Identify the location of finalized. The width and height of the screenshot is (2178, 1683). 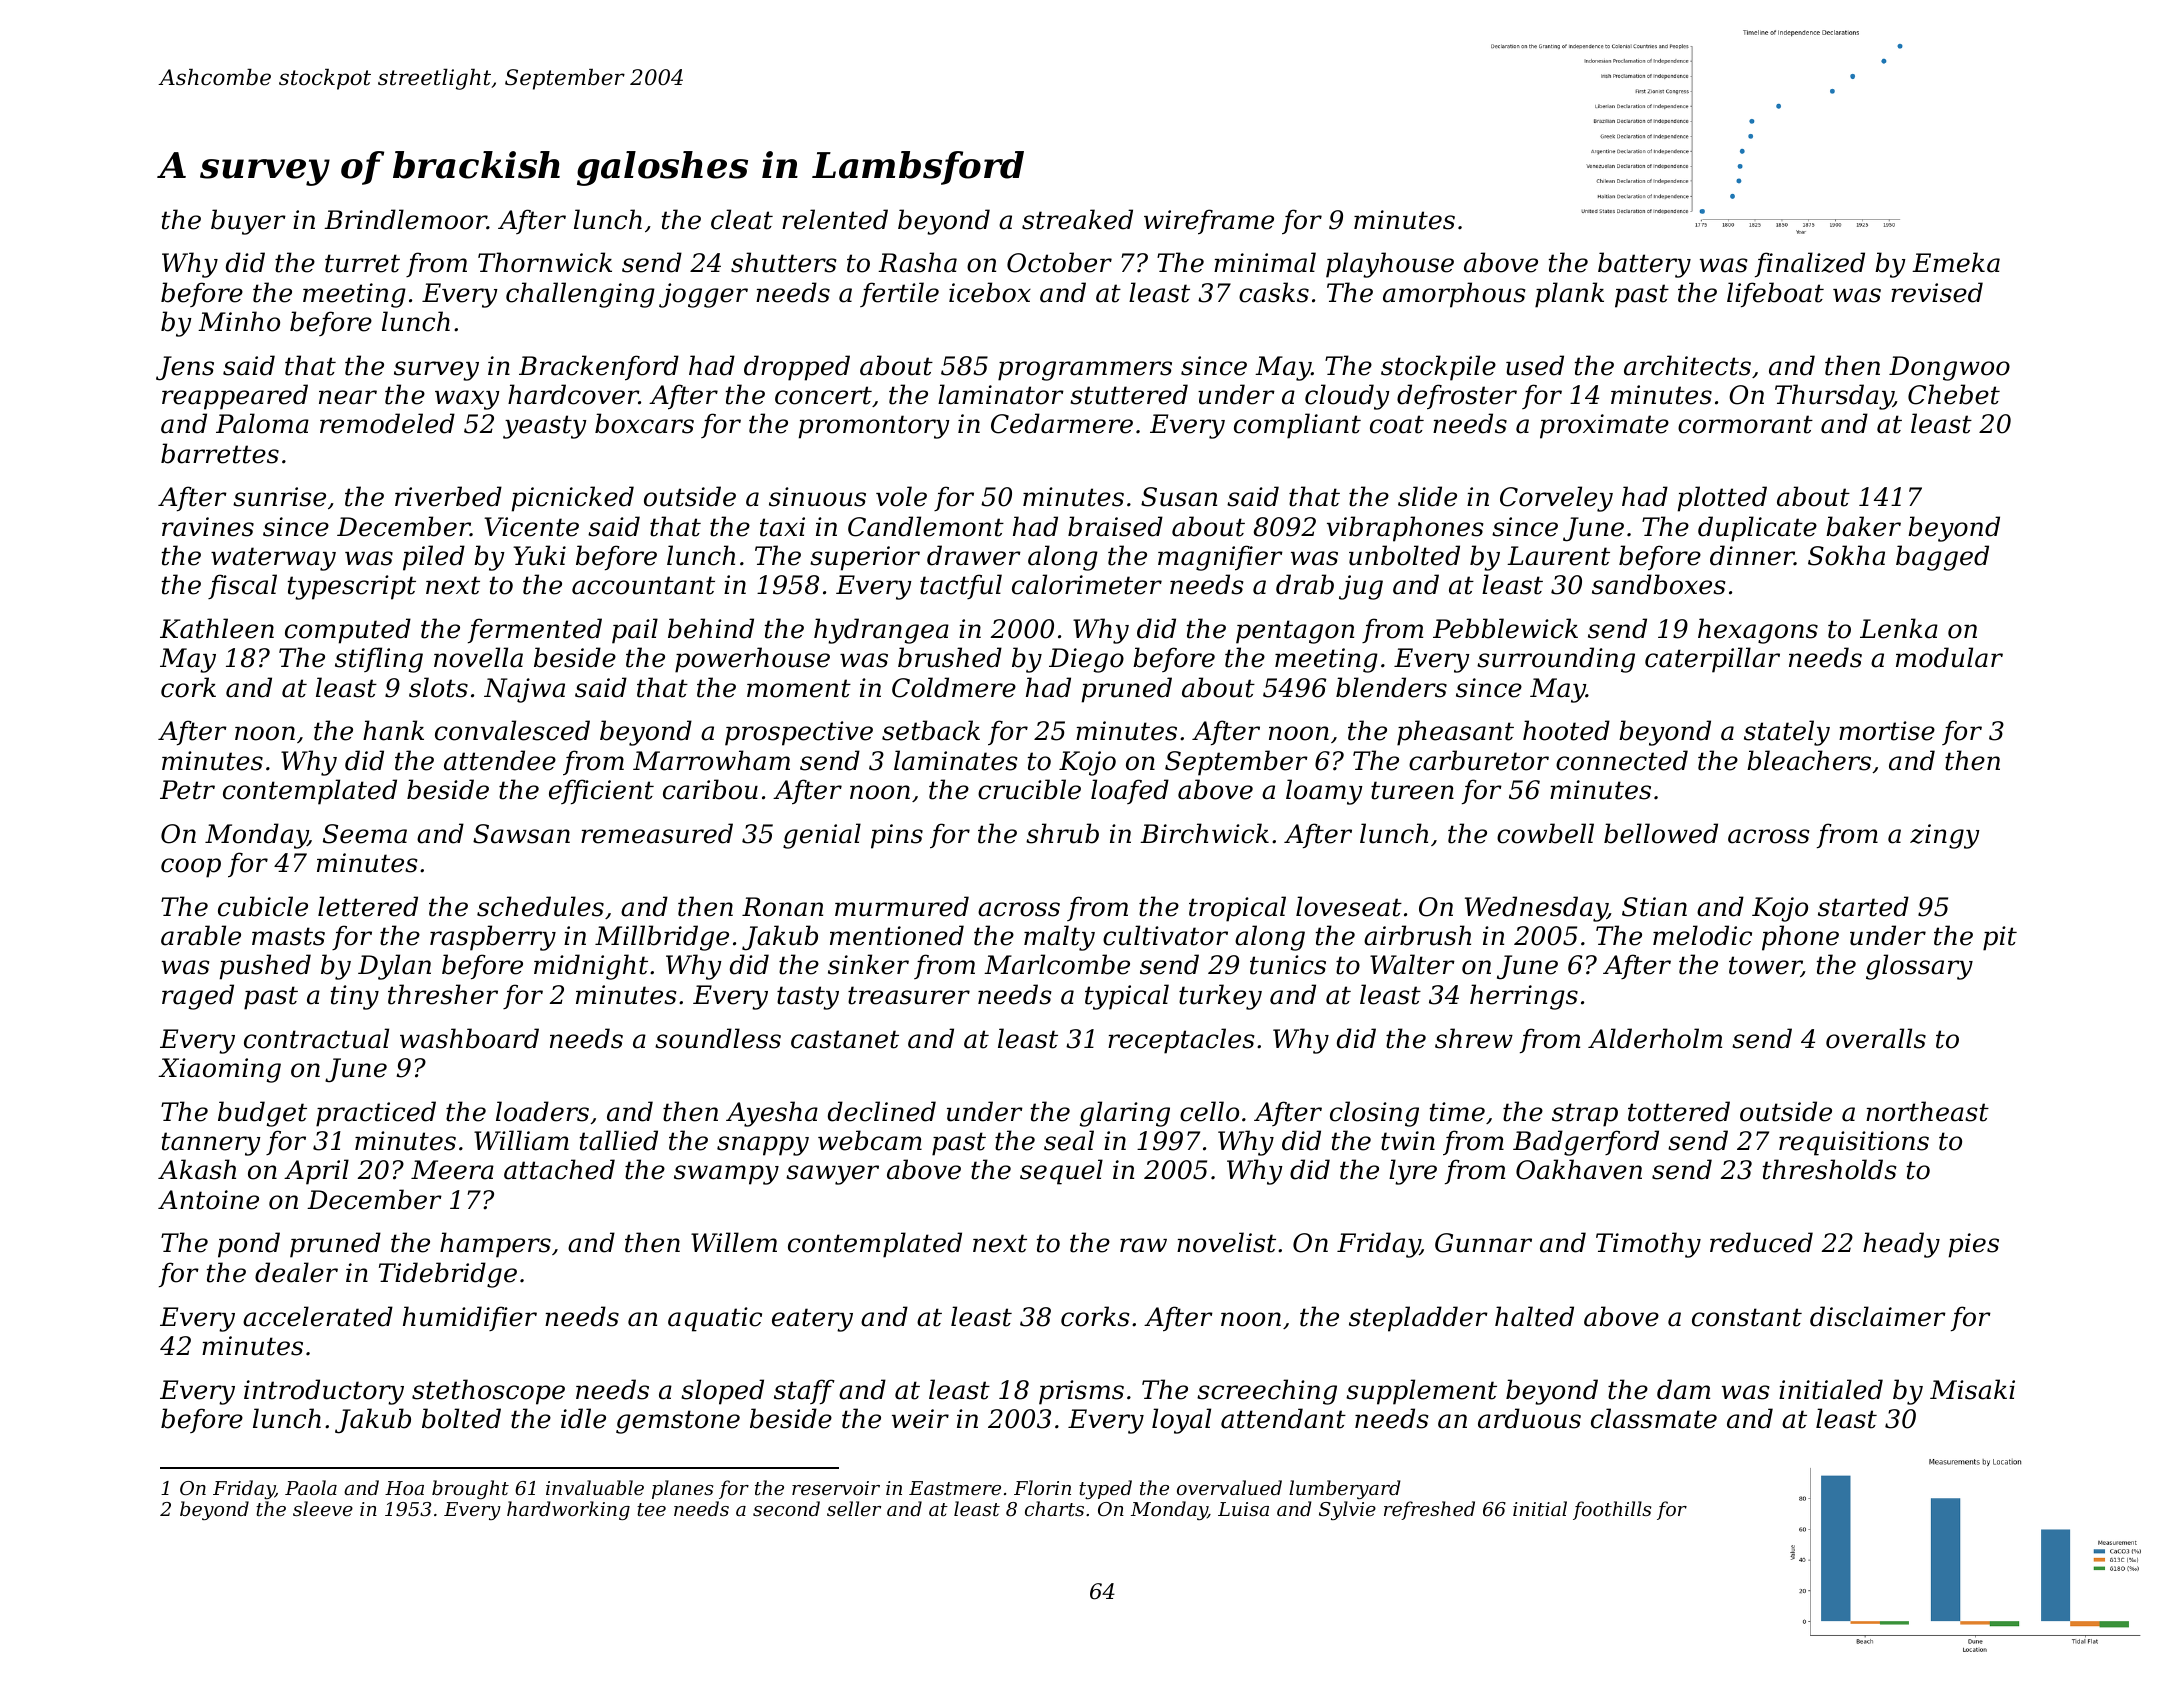
(1810, 264).
